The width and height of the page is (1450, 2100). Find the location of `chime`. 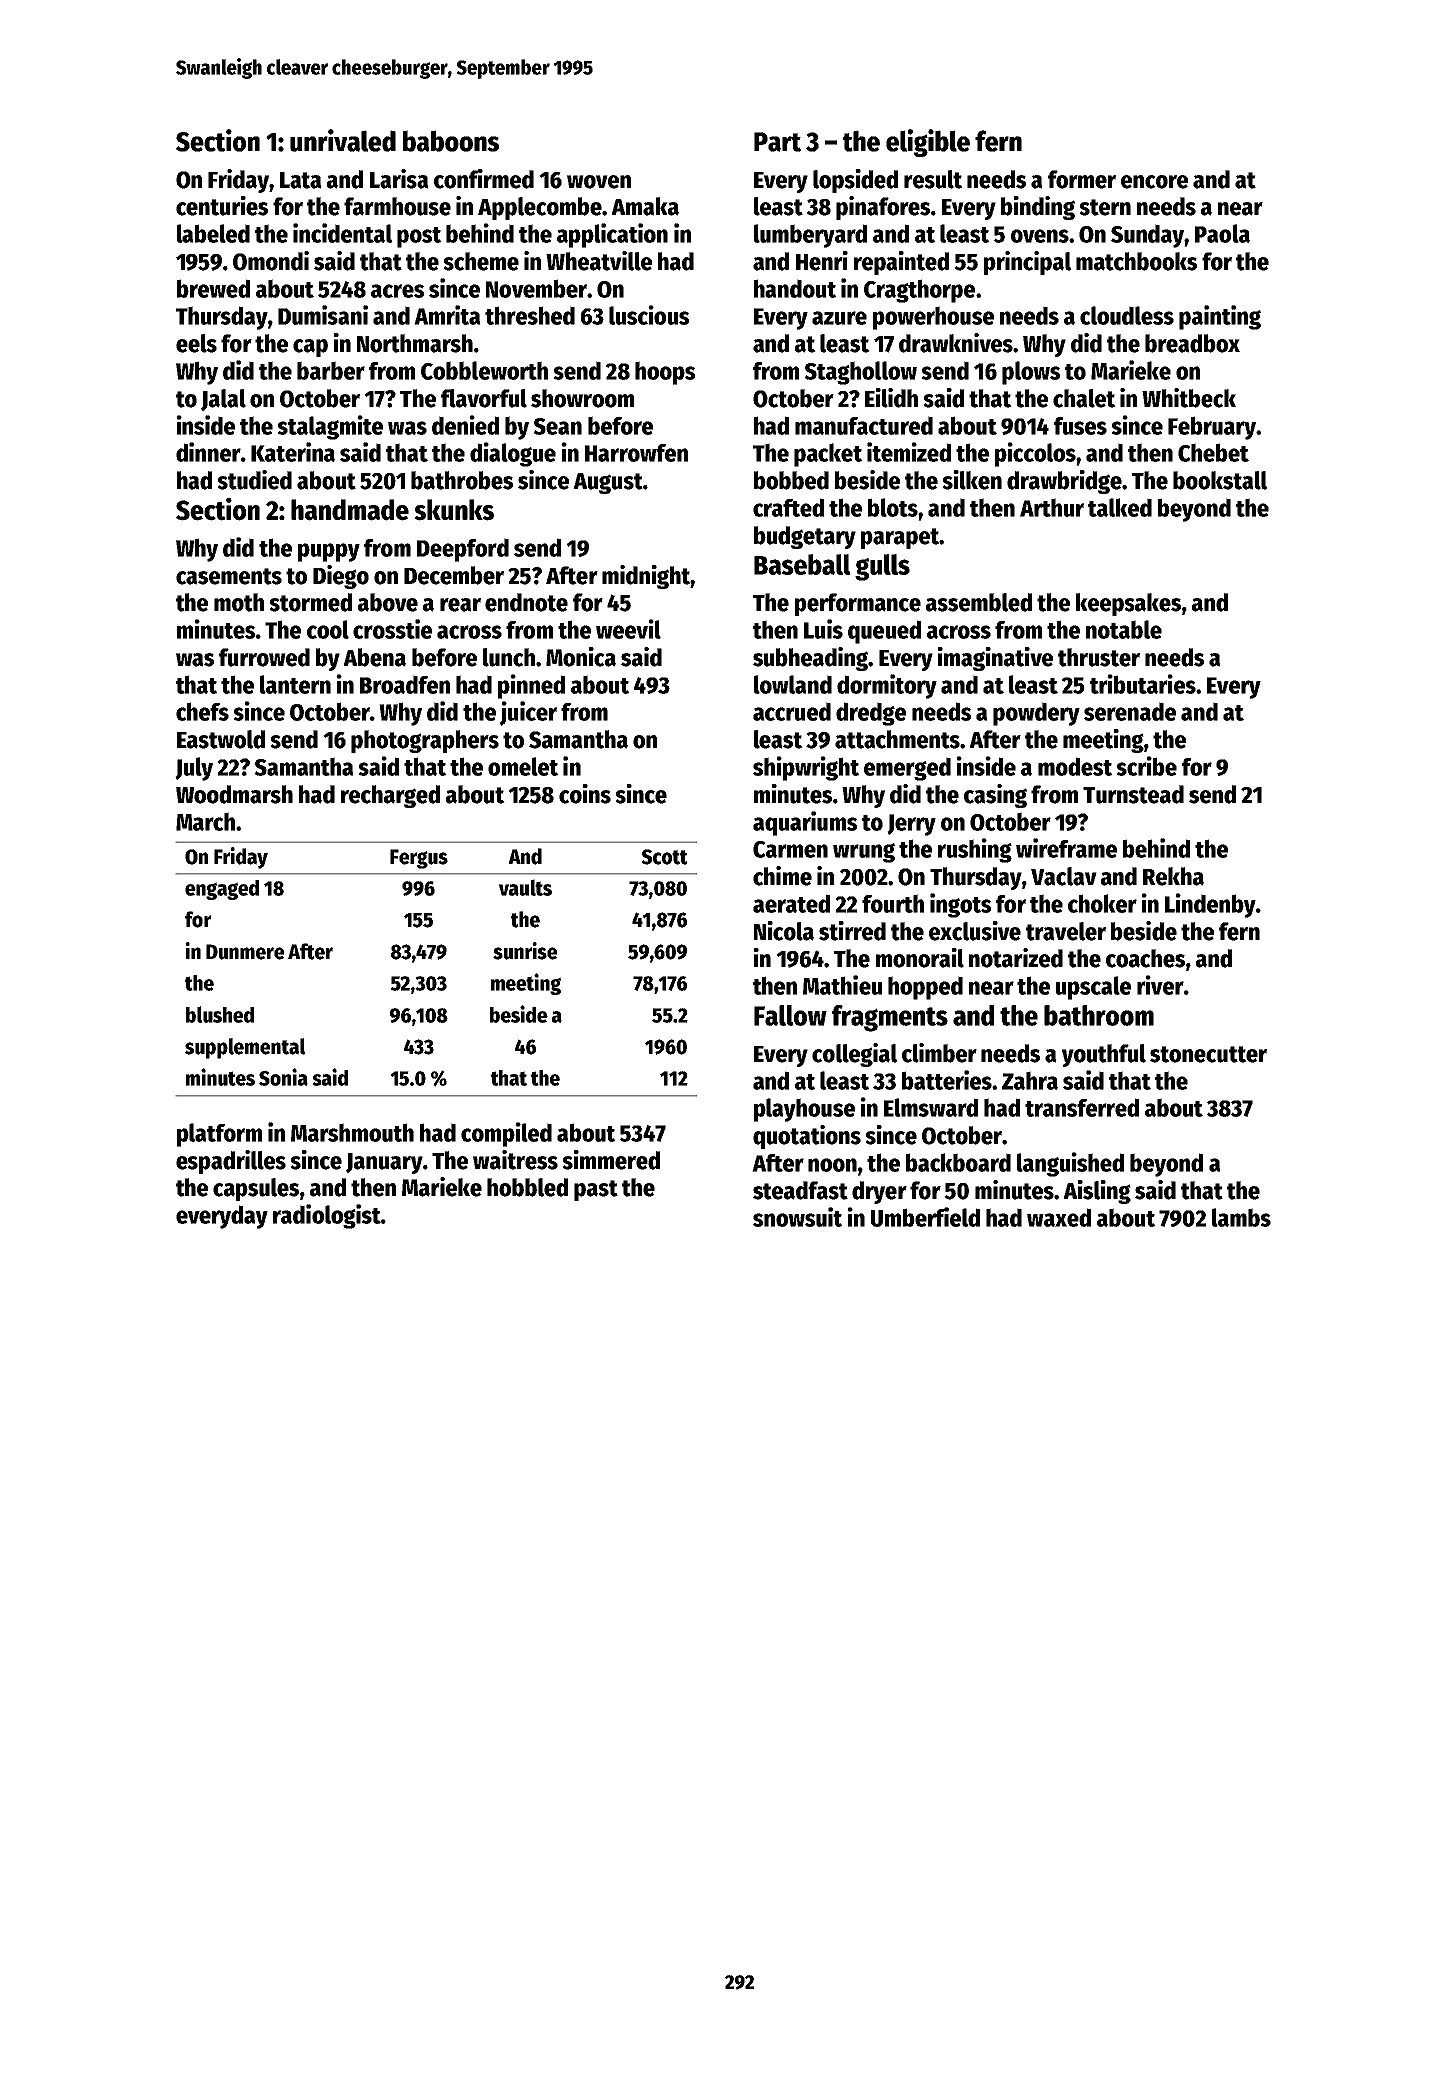

chime is located at coordinates (782, 876).
